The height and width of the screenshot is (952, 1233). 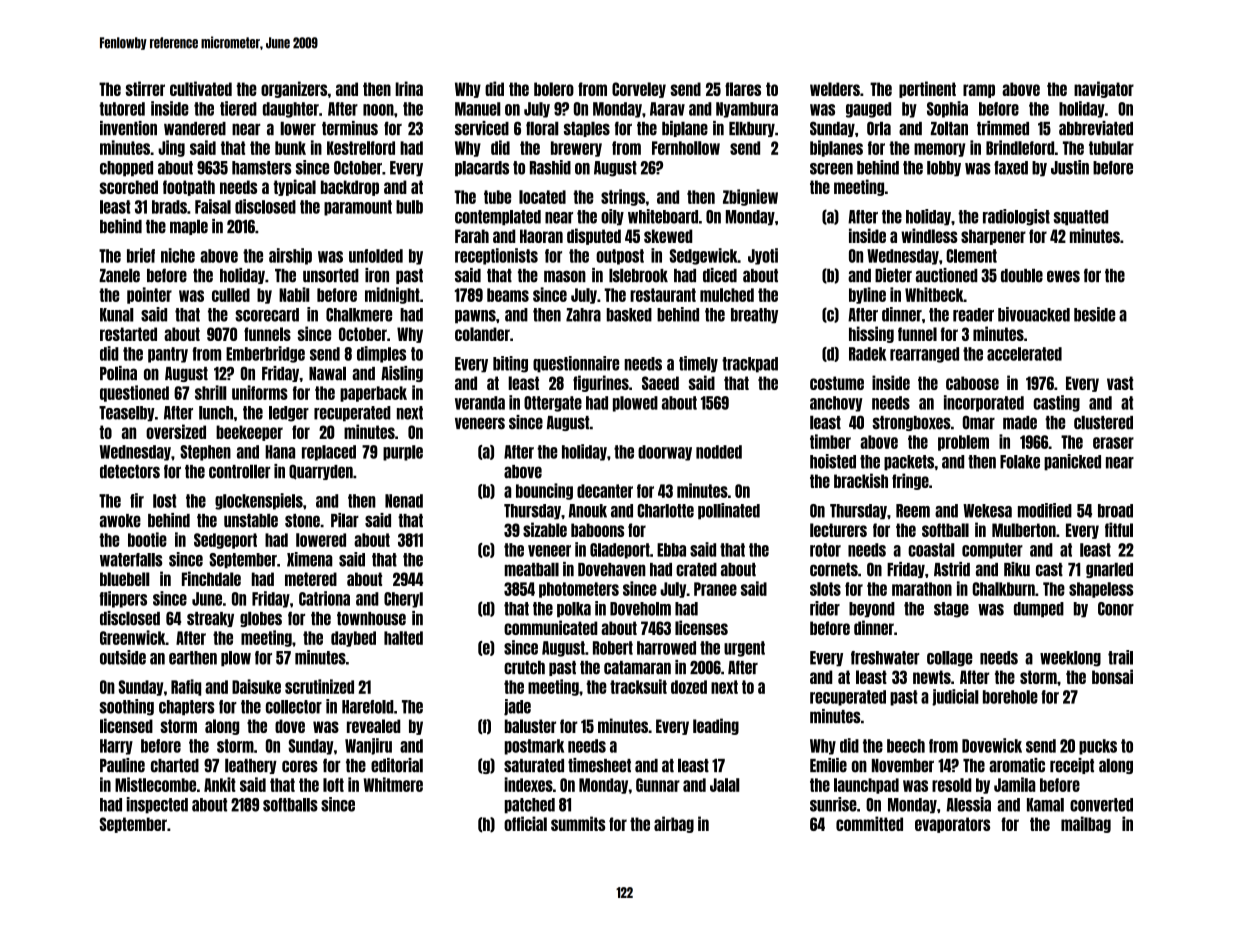 What do you see at coordinates (867, 295) in the screenshot?
I see `byline` at bounding box center [867, 295].
